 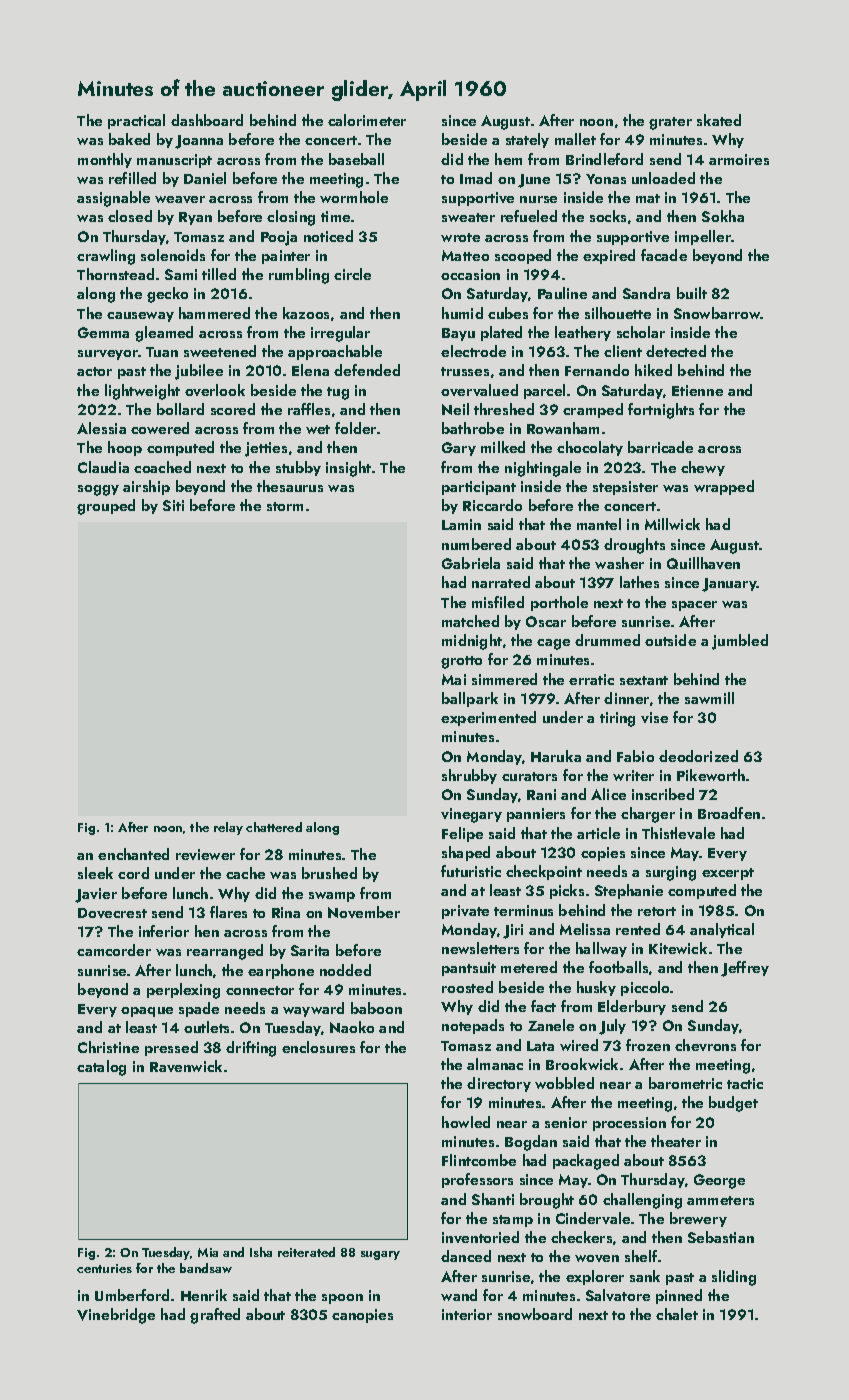 What do you see at coordinates (348, 469) in the screenshot?
I see `insight` at bounding box center [348, 469].
